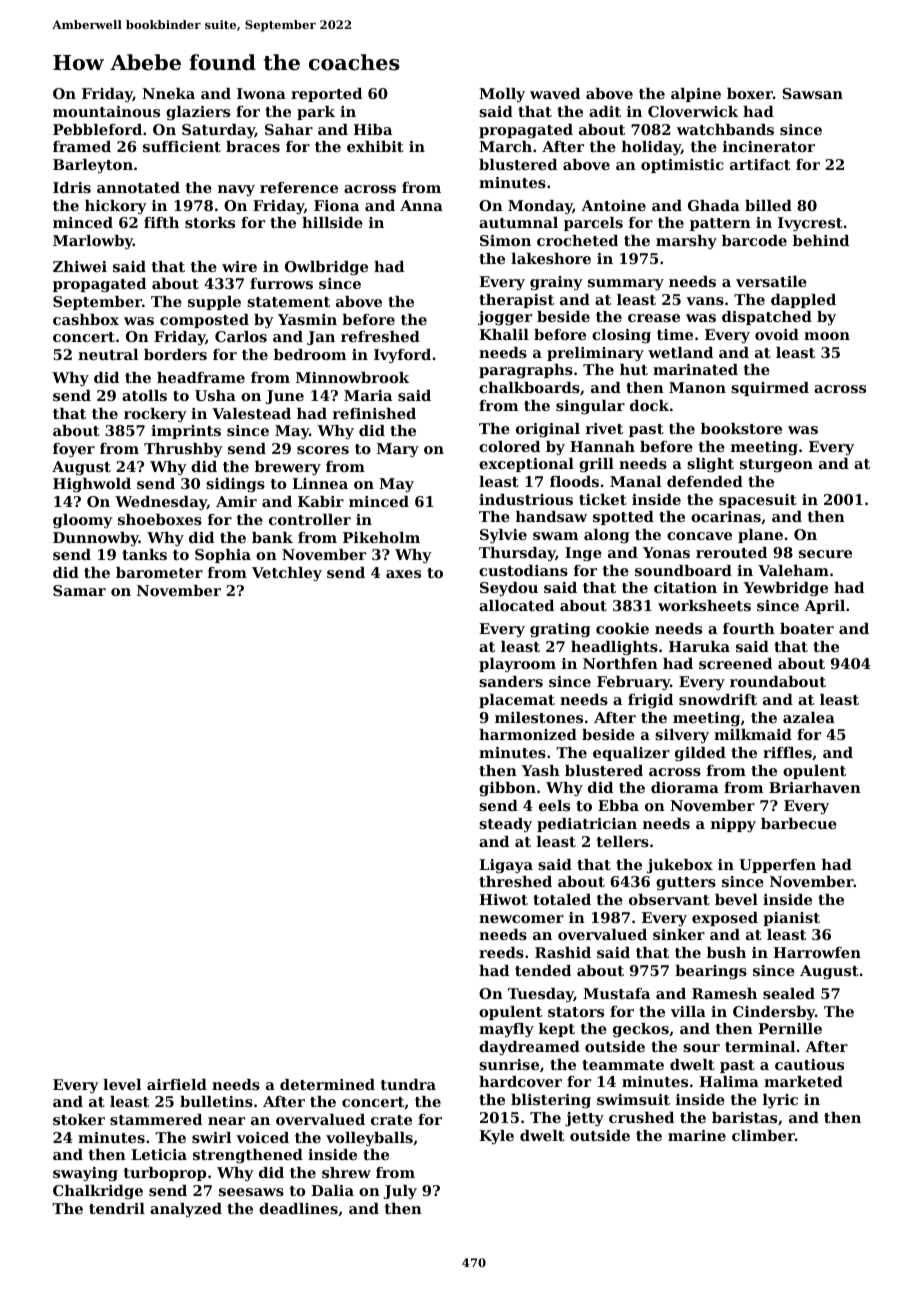  What do you see at coordinates (82, 146) in the screenshot?
I see `framed` at bounding box center [82, 146].
